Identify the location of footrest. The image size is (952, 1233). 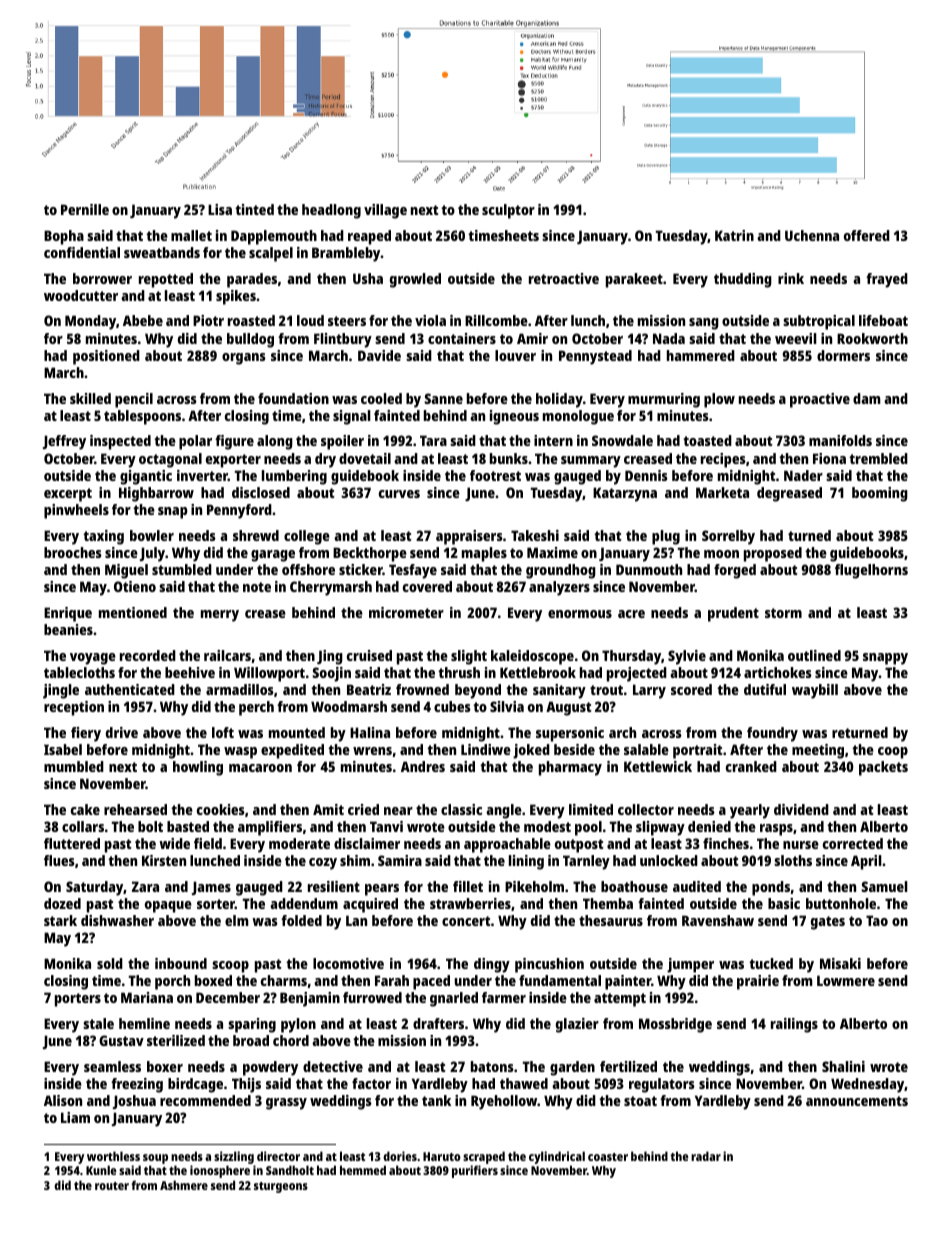
(495, 475).
